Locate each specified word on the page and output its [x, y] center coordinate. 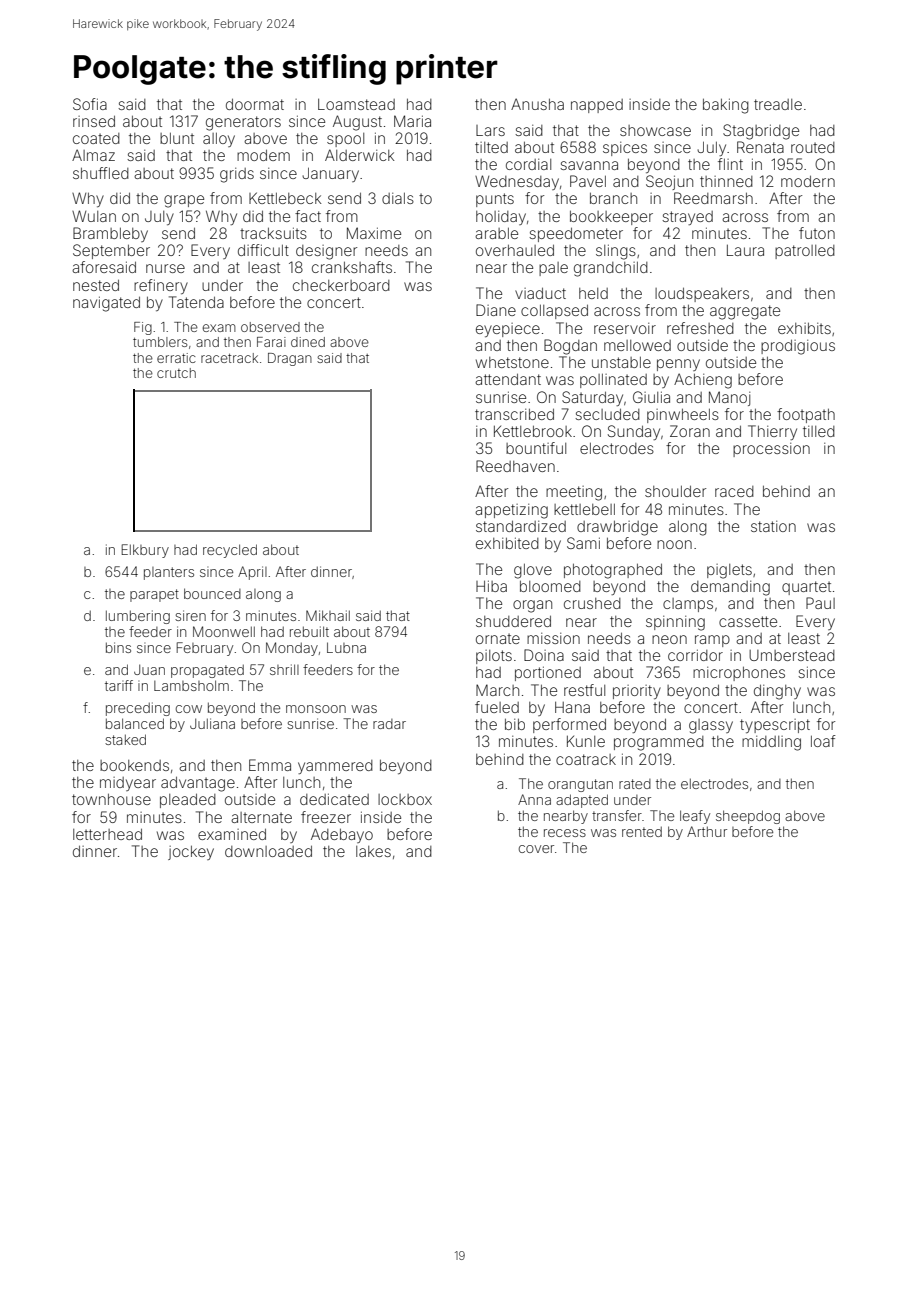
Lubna [346, 647]
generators [243, 123]
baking [726, 106]
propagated [207, 671]
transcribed [514, 414]
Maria [412, 121]
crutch [176, 373]
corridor [695, 655]
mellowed [637, 345]
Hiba [491, 586]
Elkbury [145, 551]
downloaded [268, 851]
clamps [688, 605]
